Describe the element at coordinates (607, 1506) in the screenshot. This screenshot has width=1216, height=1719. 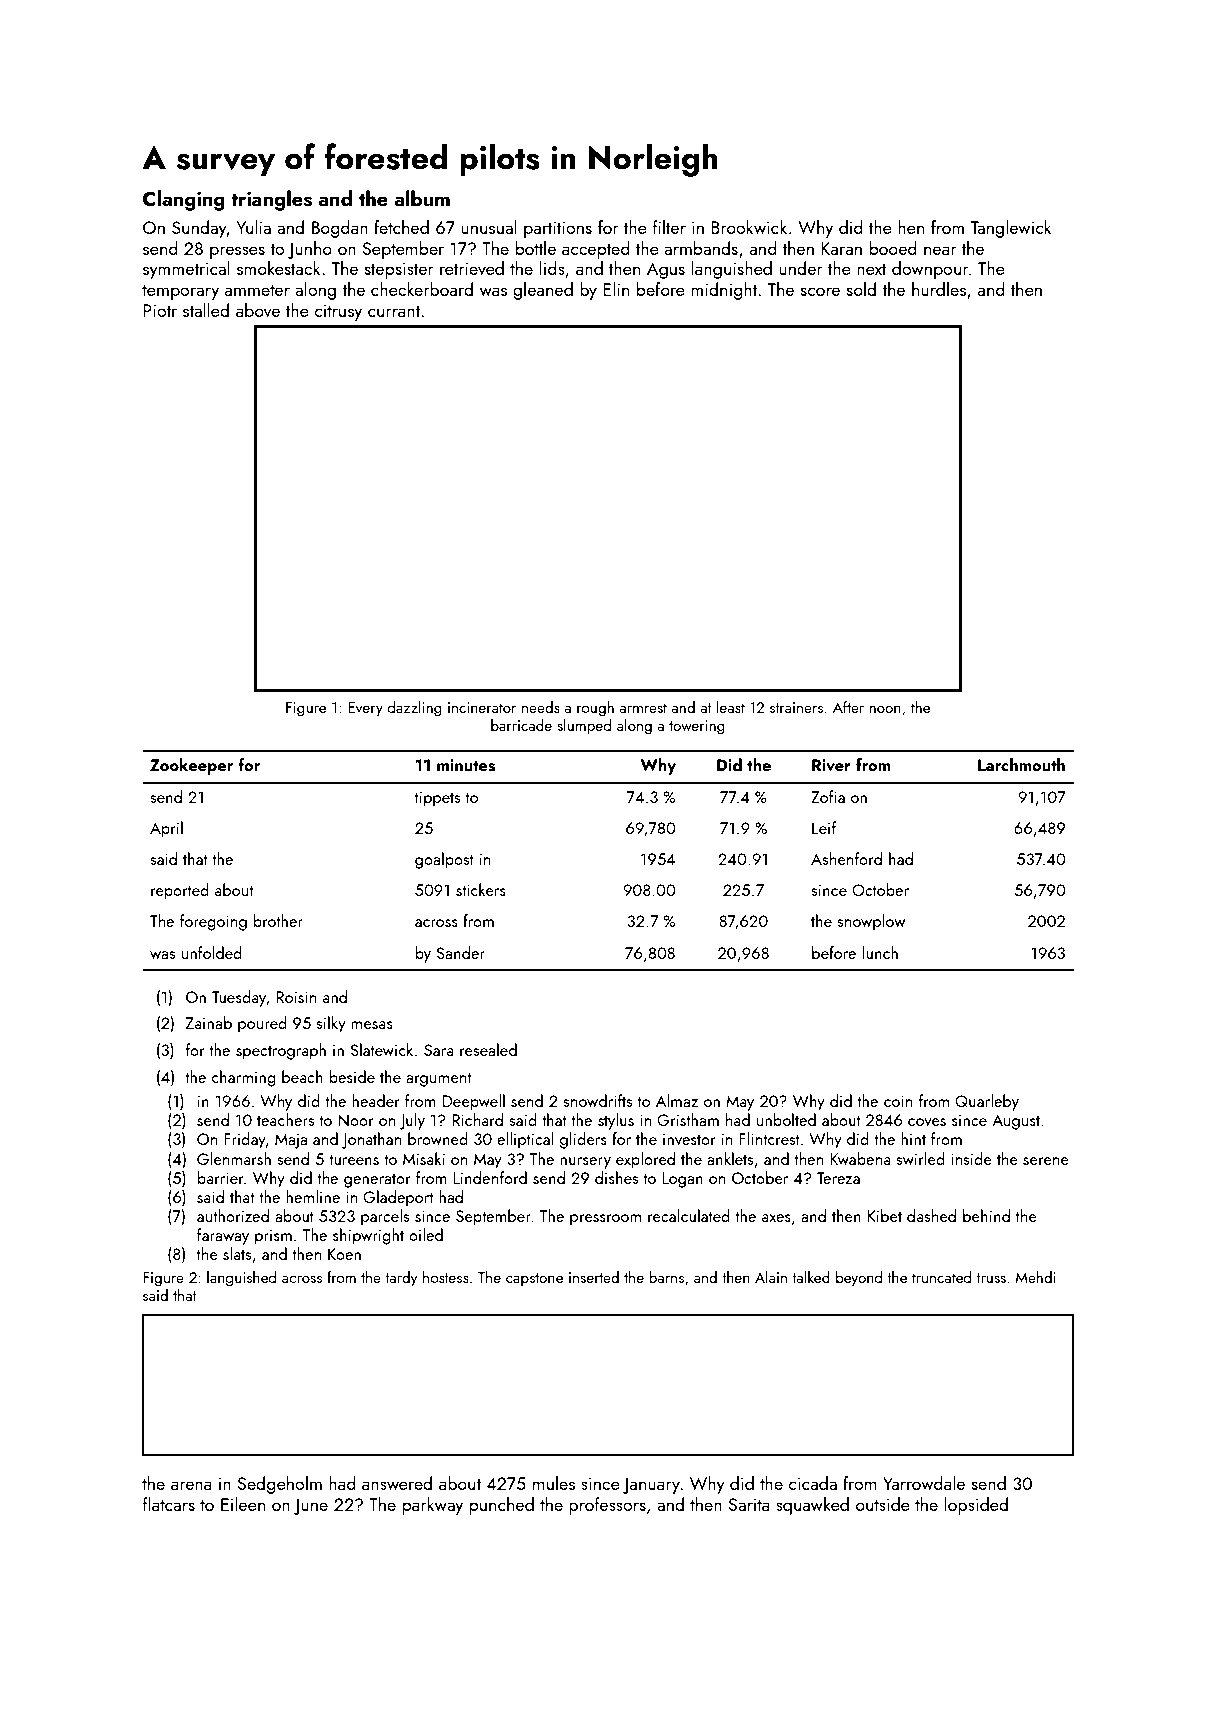
I see `professors` at that location.
